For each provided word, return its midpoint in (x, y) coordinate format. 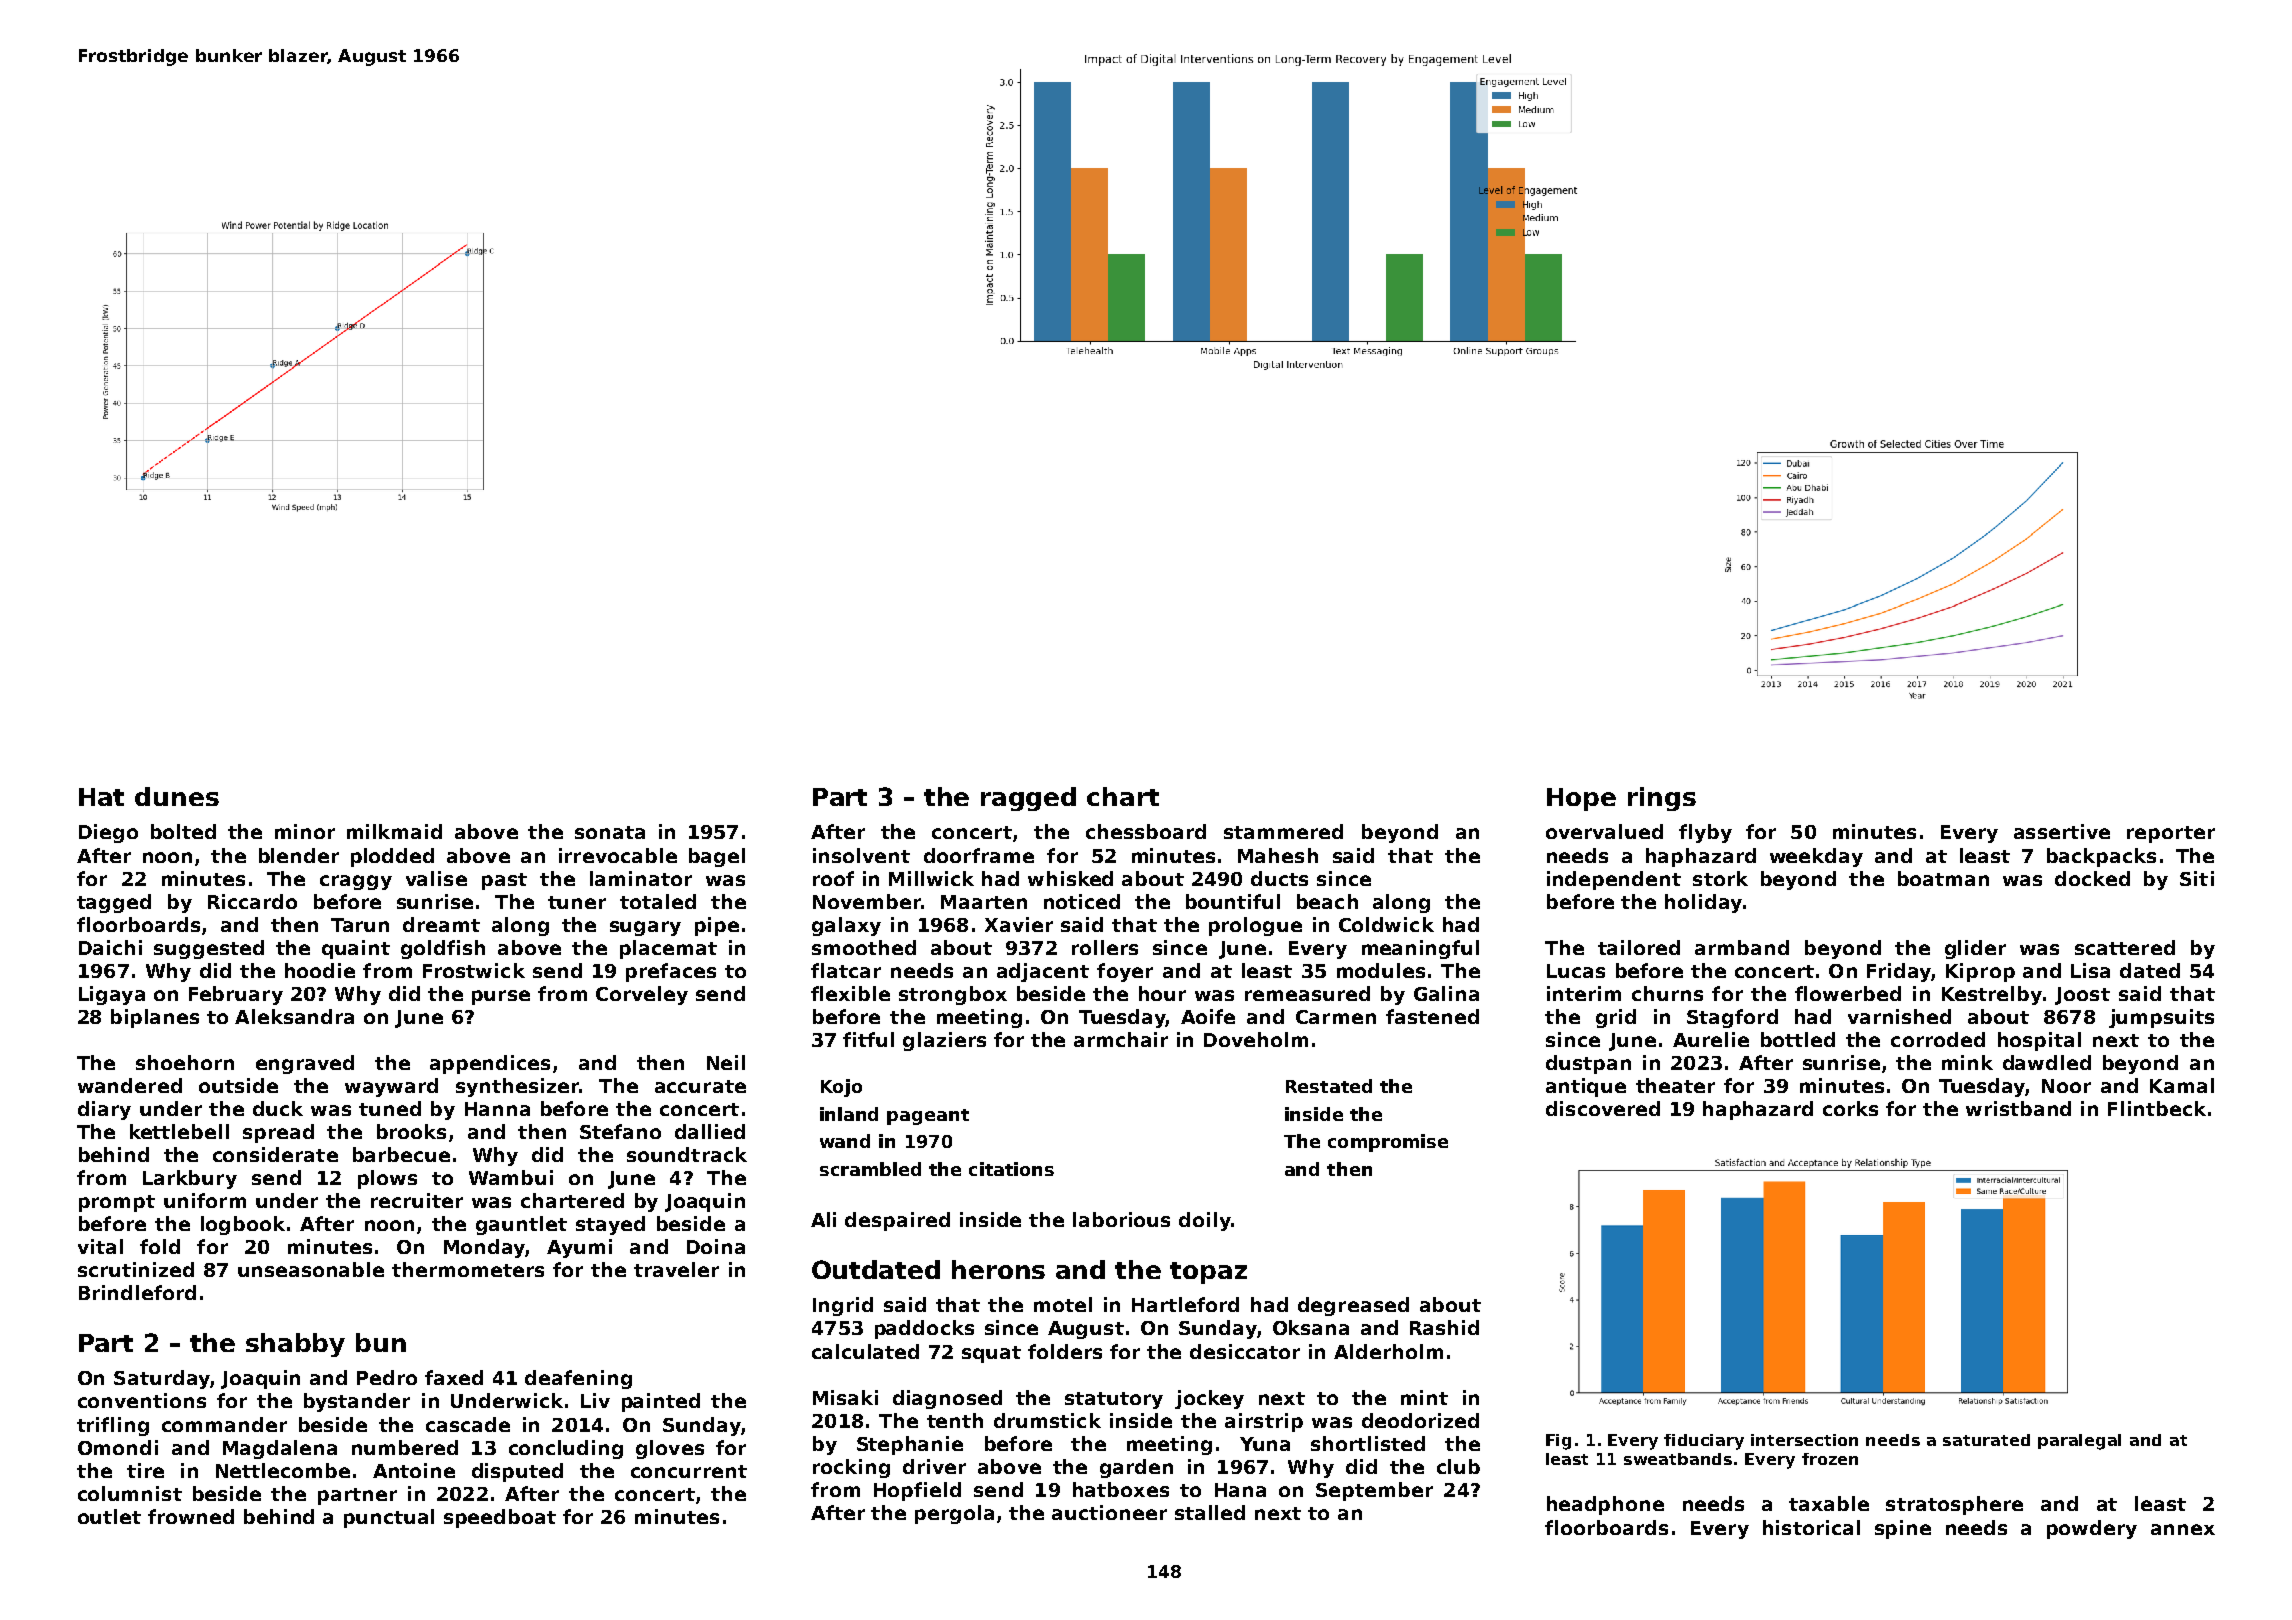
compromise (1388, 1143)
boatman (1943, 878)
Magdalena (280, 1449)
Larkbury (190, 1179)
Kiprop (1980, 972)
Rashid (1444, 1327)
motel (1063, 1304)
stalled (1210, 1512)
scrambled (870, 1169)
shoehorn (185, 1062)
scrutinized (136, 1269)
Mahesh (1278, 855)
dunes (177, 796)
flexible (850, 993)
